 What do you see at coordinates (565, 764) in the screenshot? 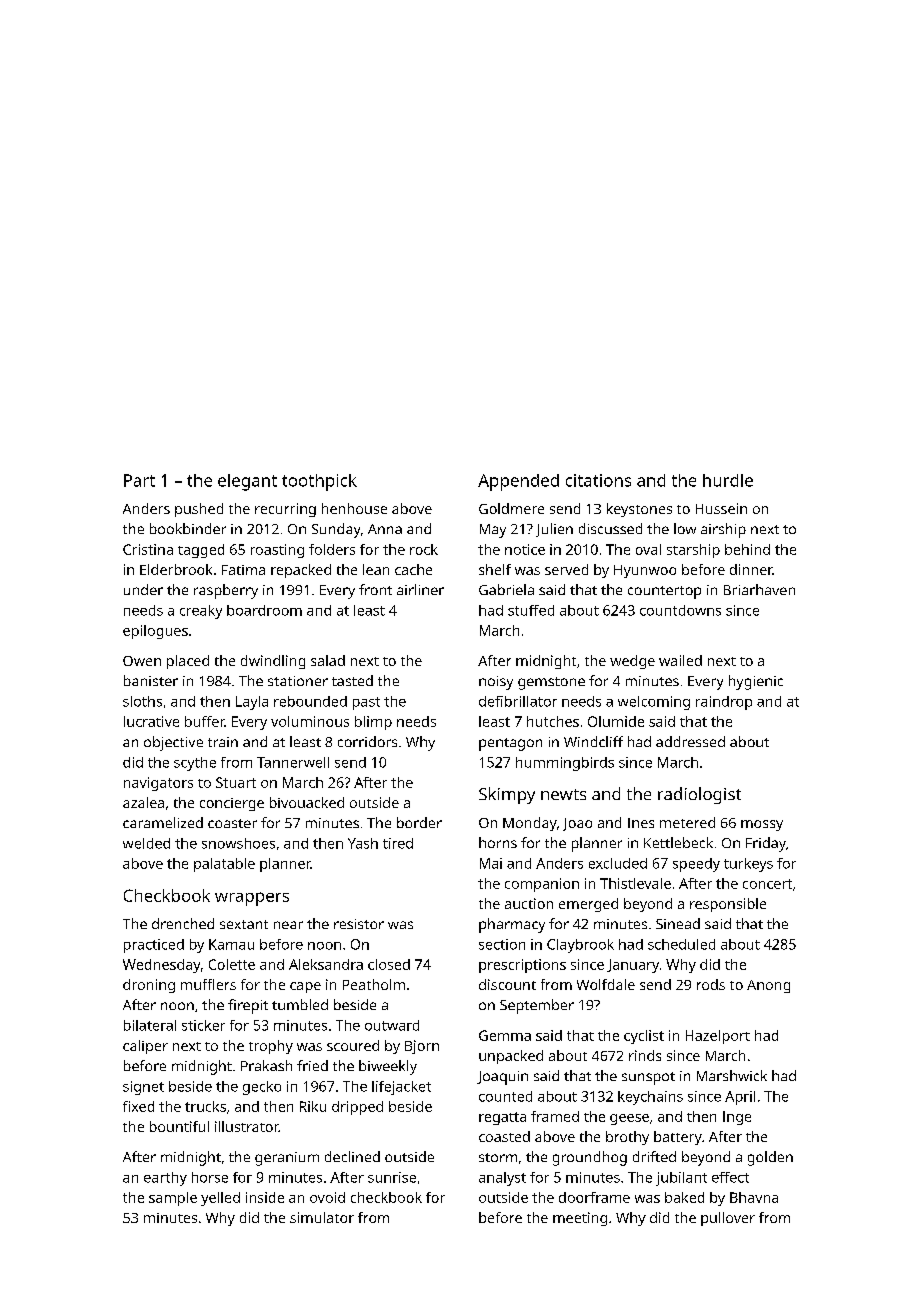
I see `hummingbirds` at bounding box center [565, 764].
